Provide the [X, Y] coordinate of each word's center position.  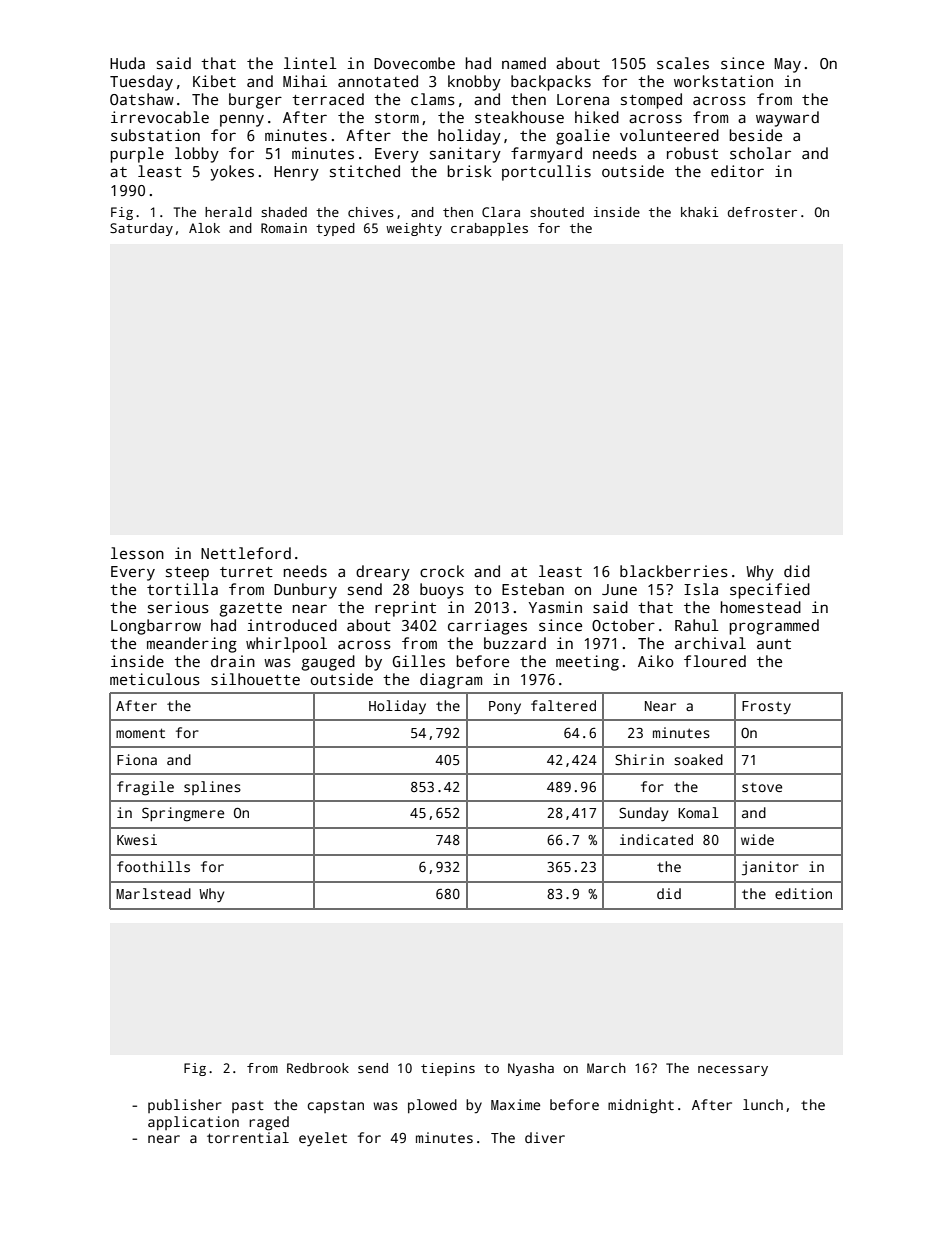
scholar [760, 153]
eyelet [323, 1139]
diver [545, 1137]
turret [246, 572]
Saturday [141, 229]
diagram [451, 681]
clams [433, 99]
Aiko [656, 661]
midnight [641, 1106]
